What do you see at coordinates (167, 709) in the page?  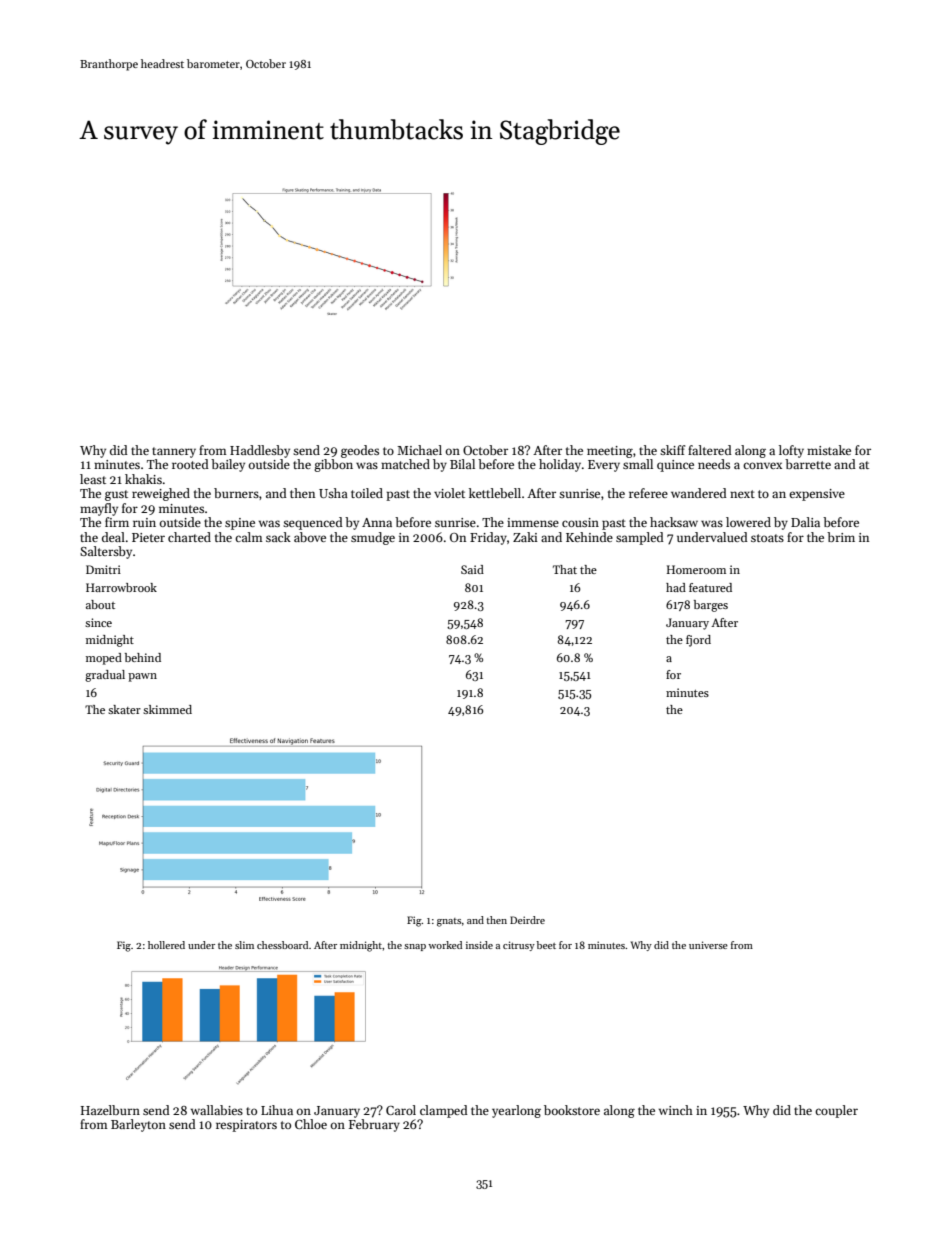 I see `skimmed` at bounding box center [167, 709].
